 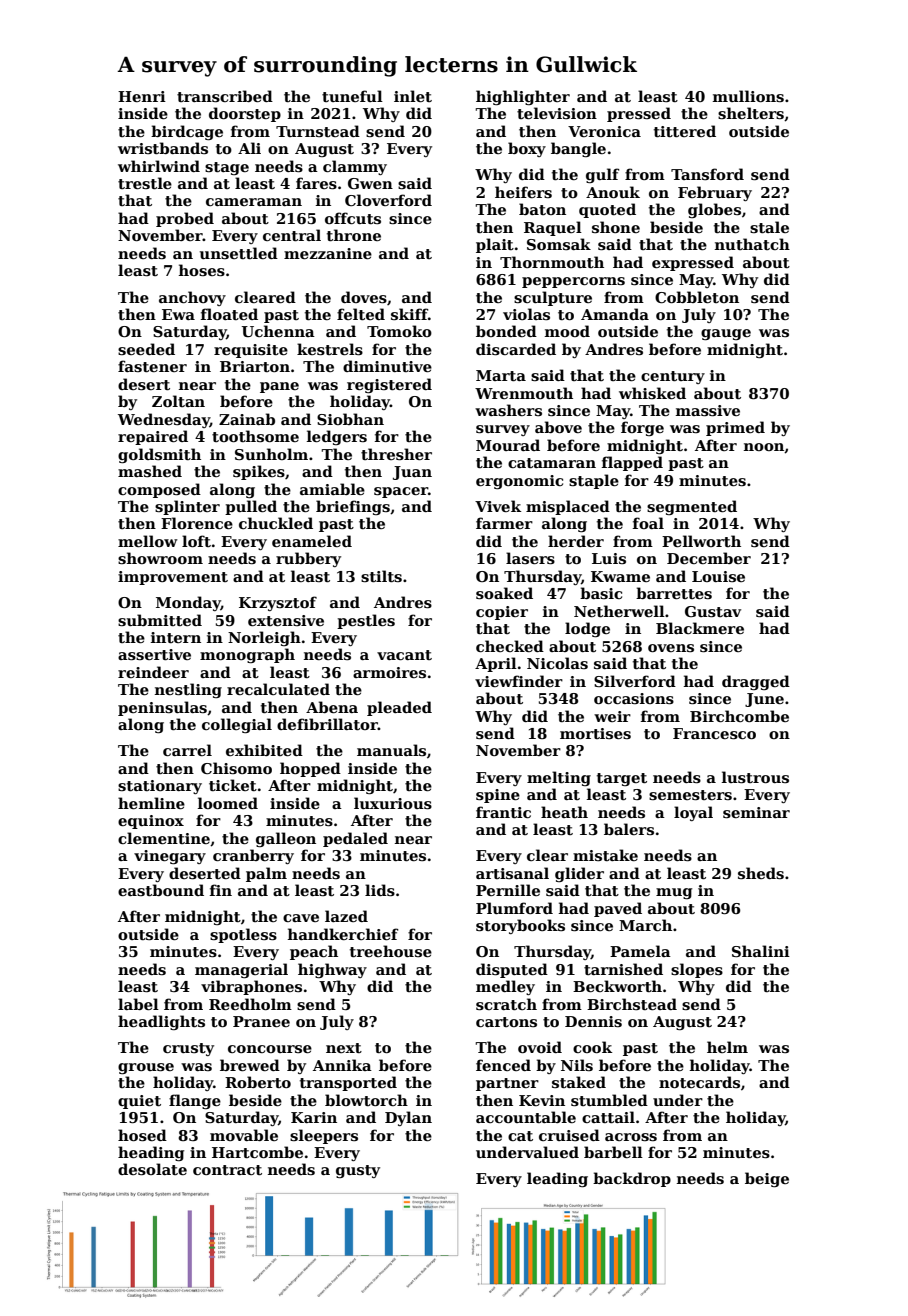 I want to click on doorstep, so click(x=245, y=114).
